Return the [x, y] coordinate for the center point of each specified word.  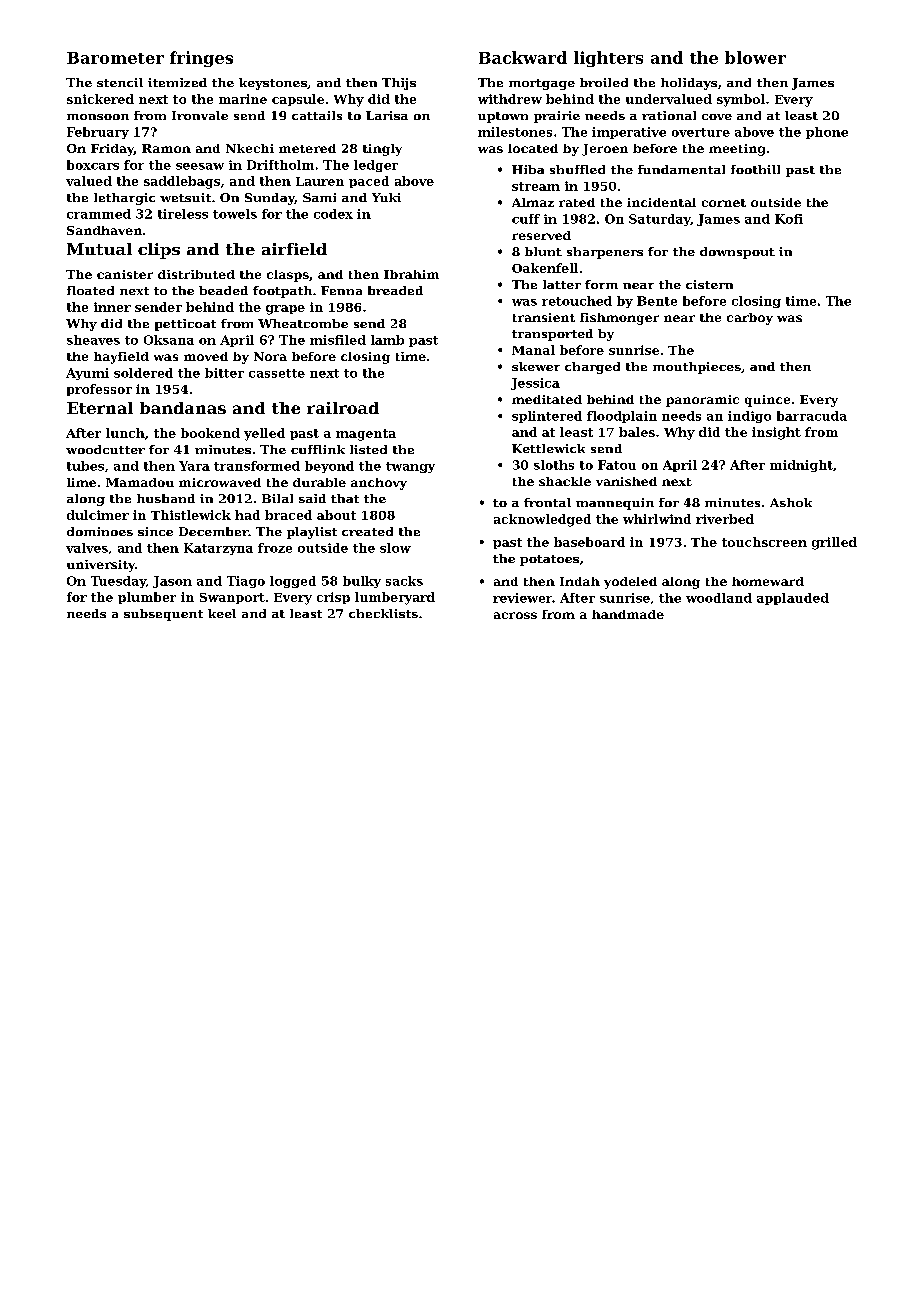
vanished [626, 481]
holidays [689, 84]
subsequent [163, 615]
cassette [277, 373]
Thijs [399, 84]
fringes [201, 59]
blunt [543, 251]
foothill [755, 169]
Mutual [99, 249]
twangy [410, 467]
